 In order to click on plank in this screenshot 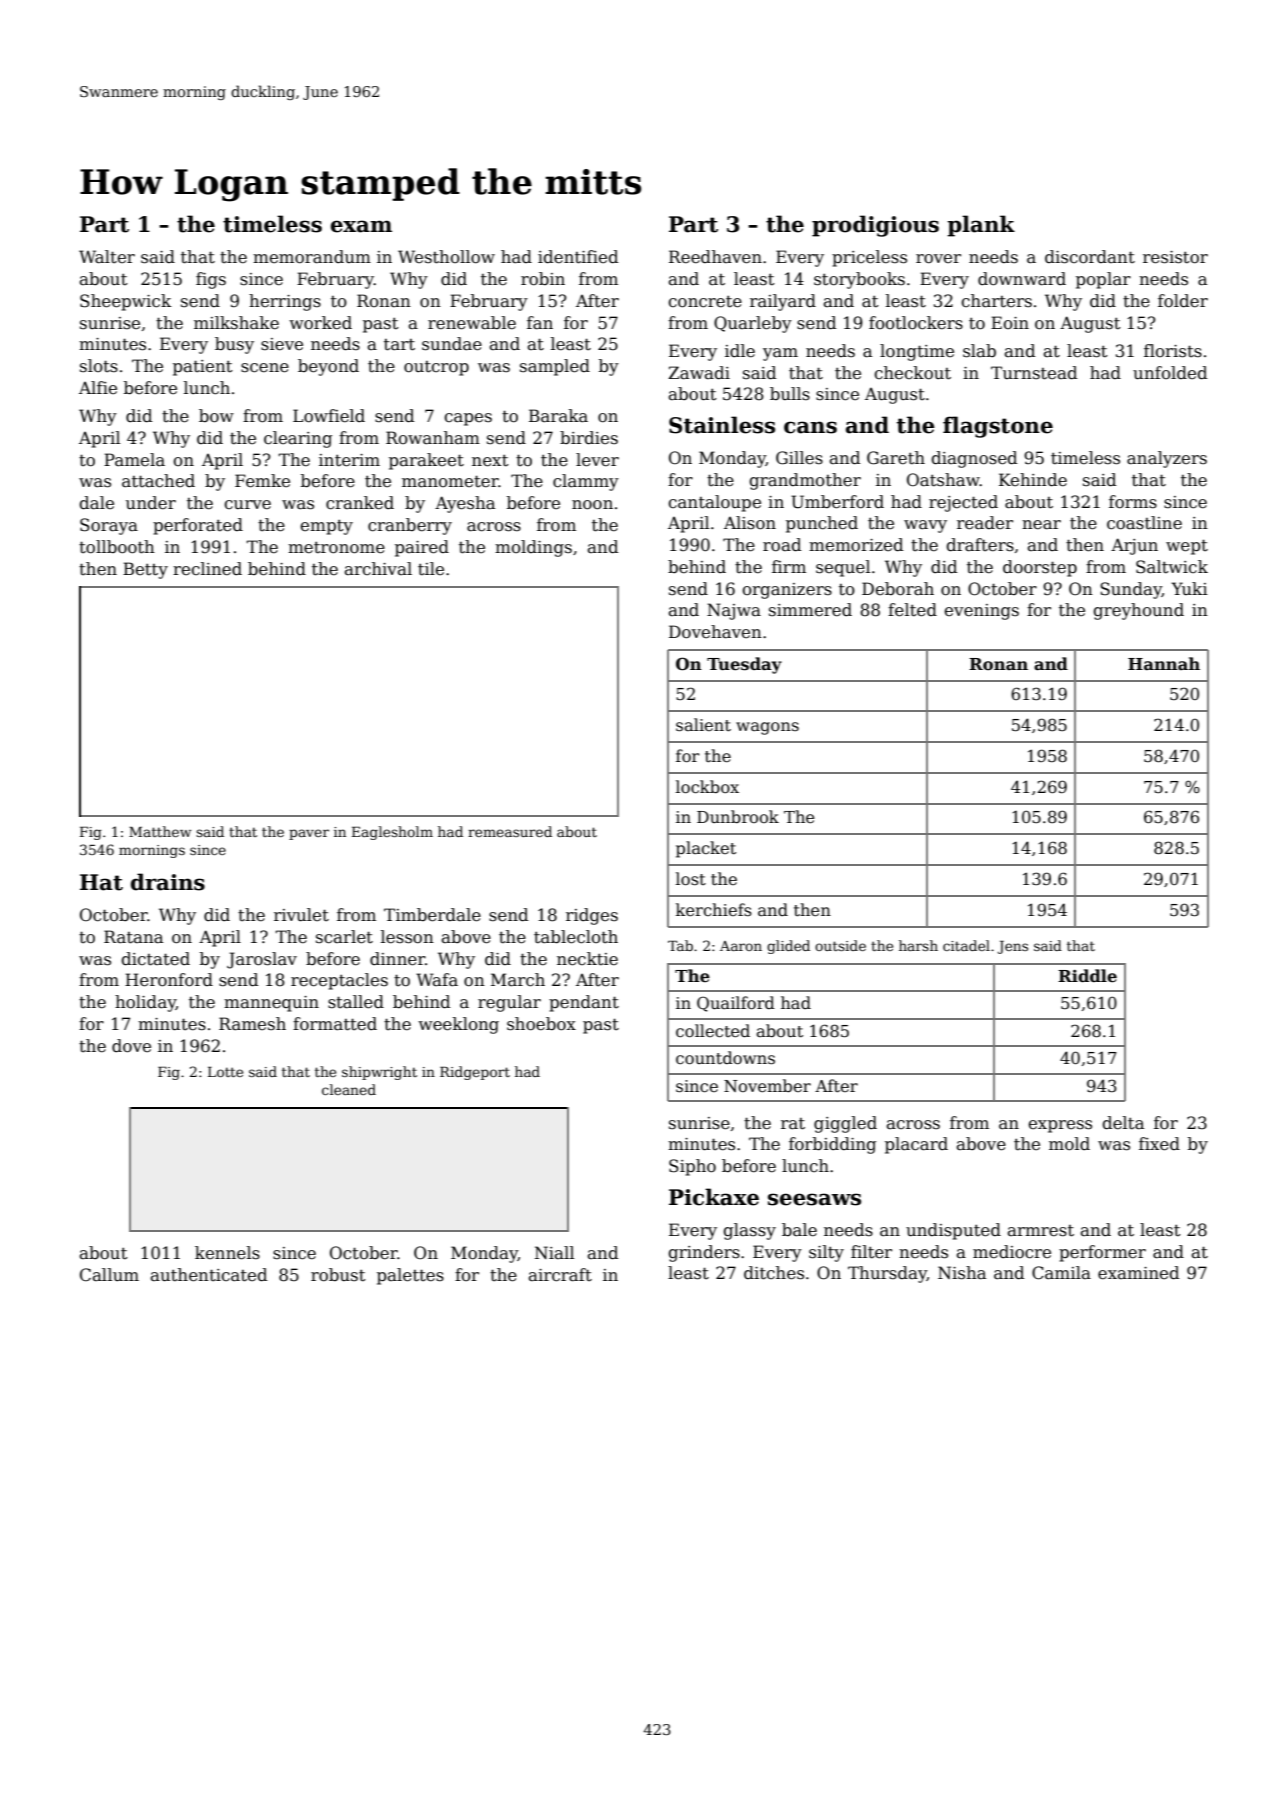, I will do `click(981, 226)`.
